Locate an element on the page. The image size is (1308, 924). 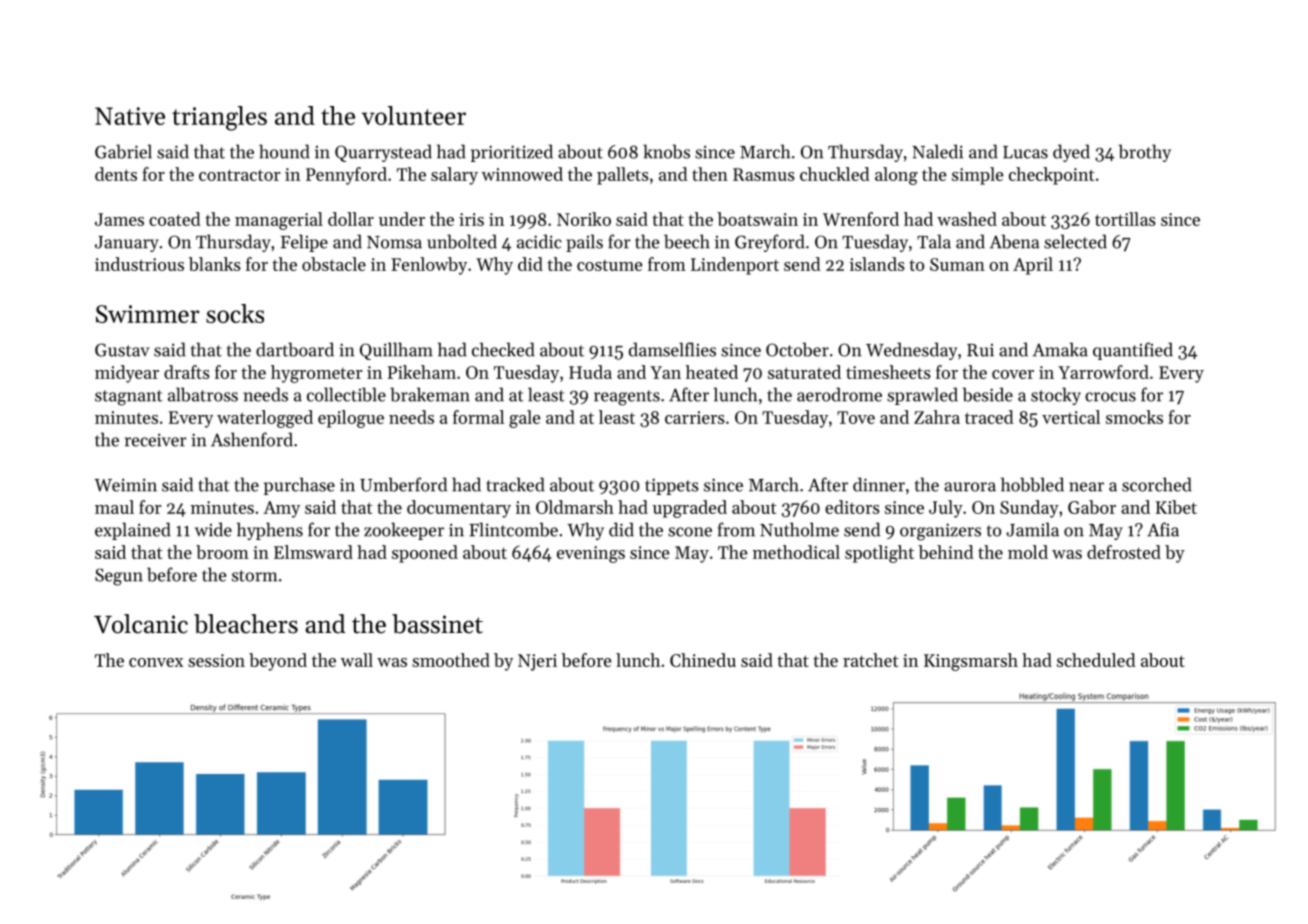
triangles is located at coordinates (219, 118).
